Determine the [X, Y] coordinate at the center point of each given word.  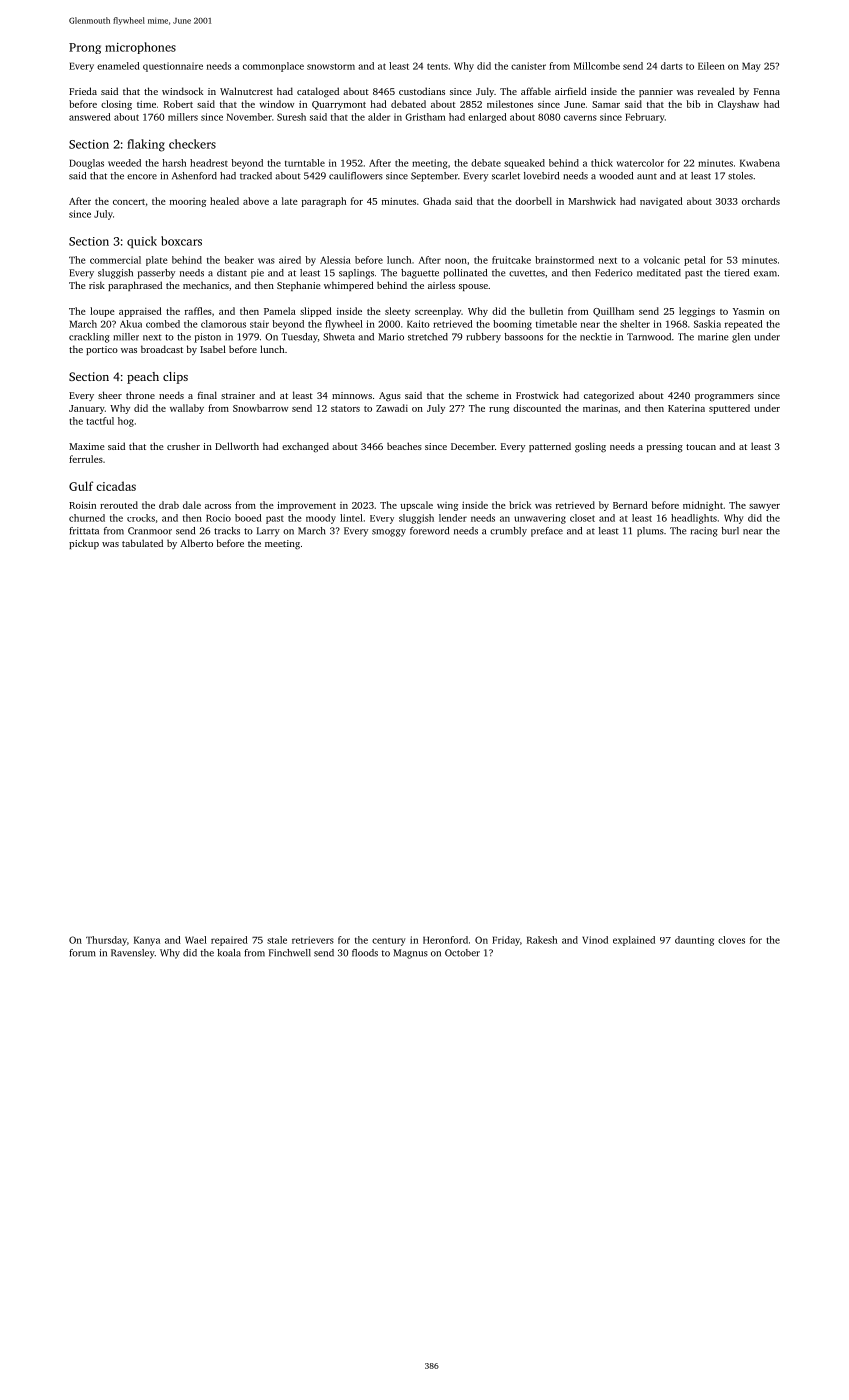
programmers [724, 398]
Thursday [106, 941]
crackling [89, 338]
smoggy [389, 533]
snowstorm [331, 66]
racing [704, 532]
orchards [761, 201]
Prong [85, 48]
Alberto [196, 543]
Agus [390, 396]
